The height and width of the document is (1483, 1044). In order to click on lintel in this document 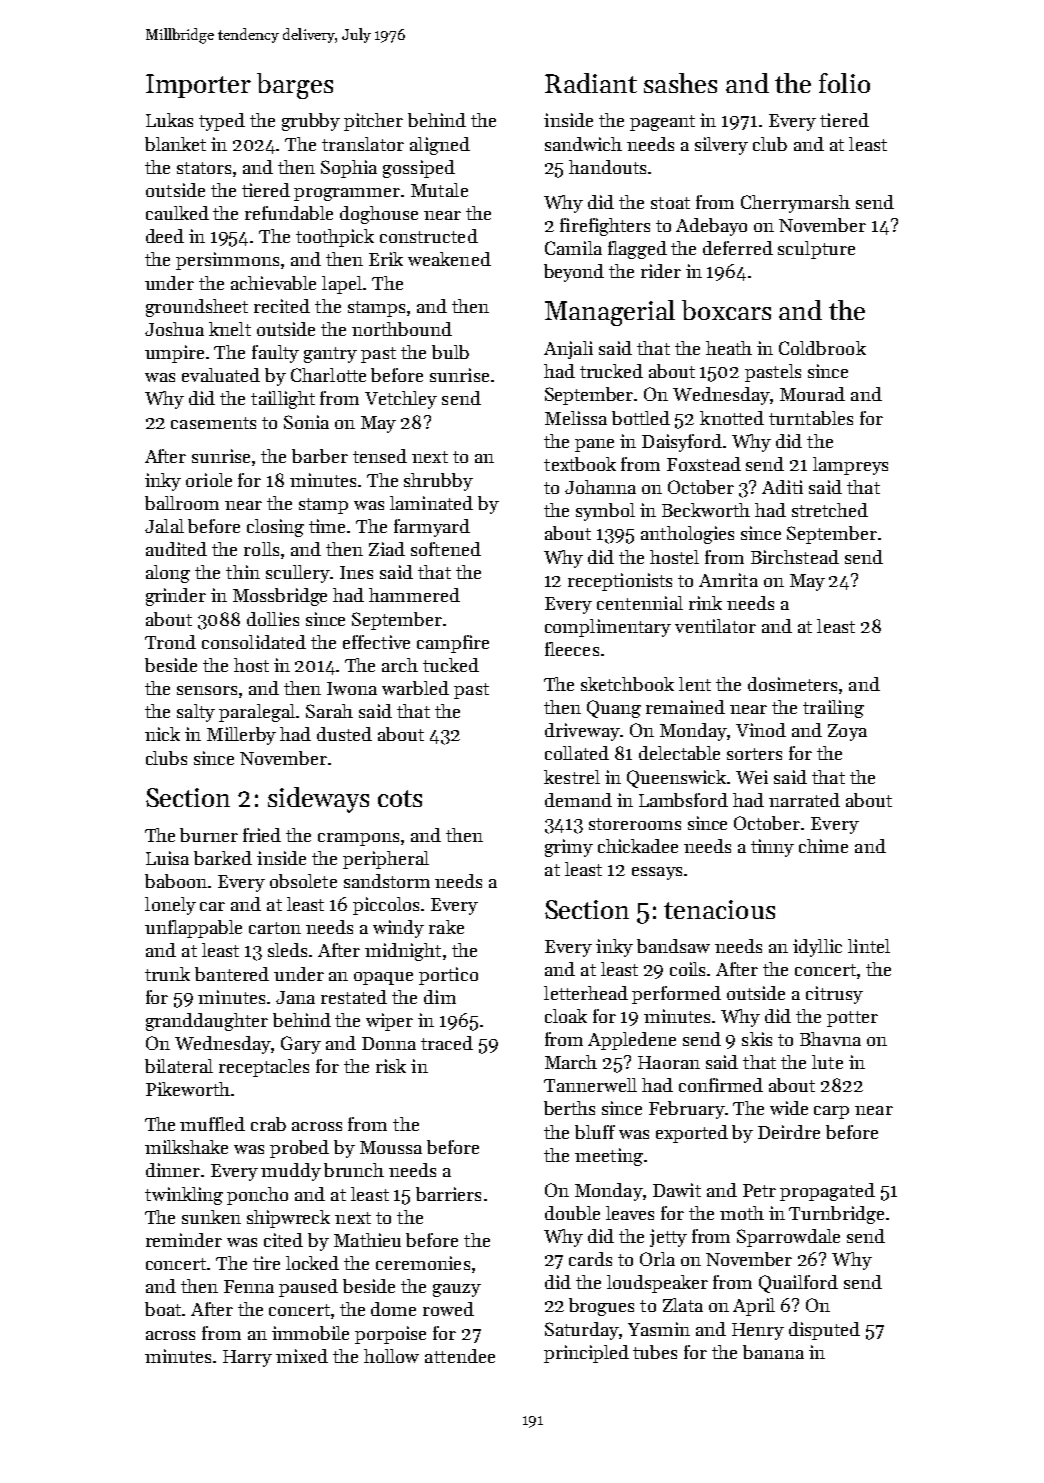, I will do `click(869, 946)`.
